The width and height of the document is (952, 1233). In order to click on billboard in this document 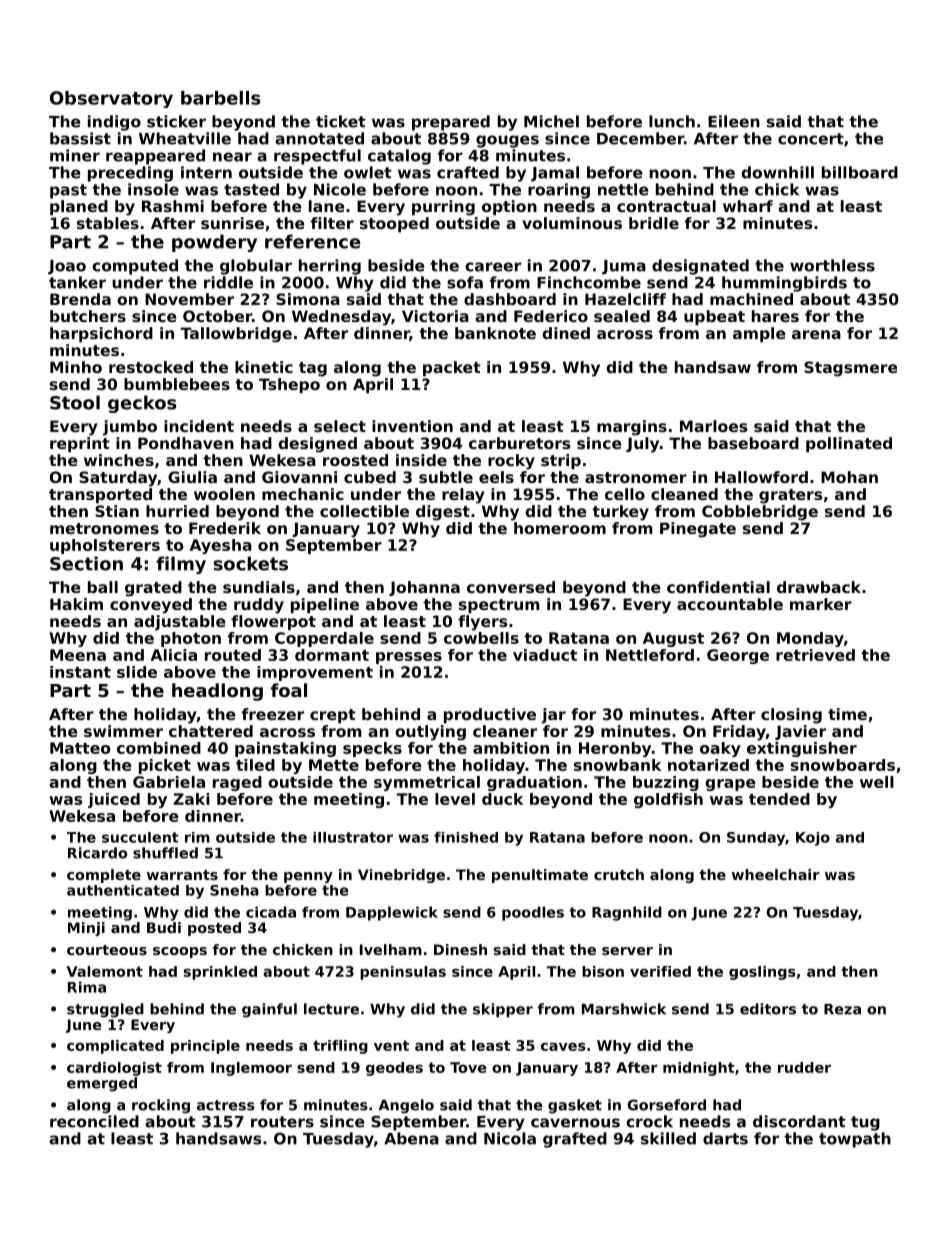, I will do `click(860, 172)`.
